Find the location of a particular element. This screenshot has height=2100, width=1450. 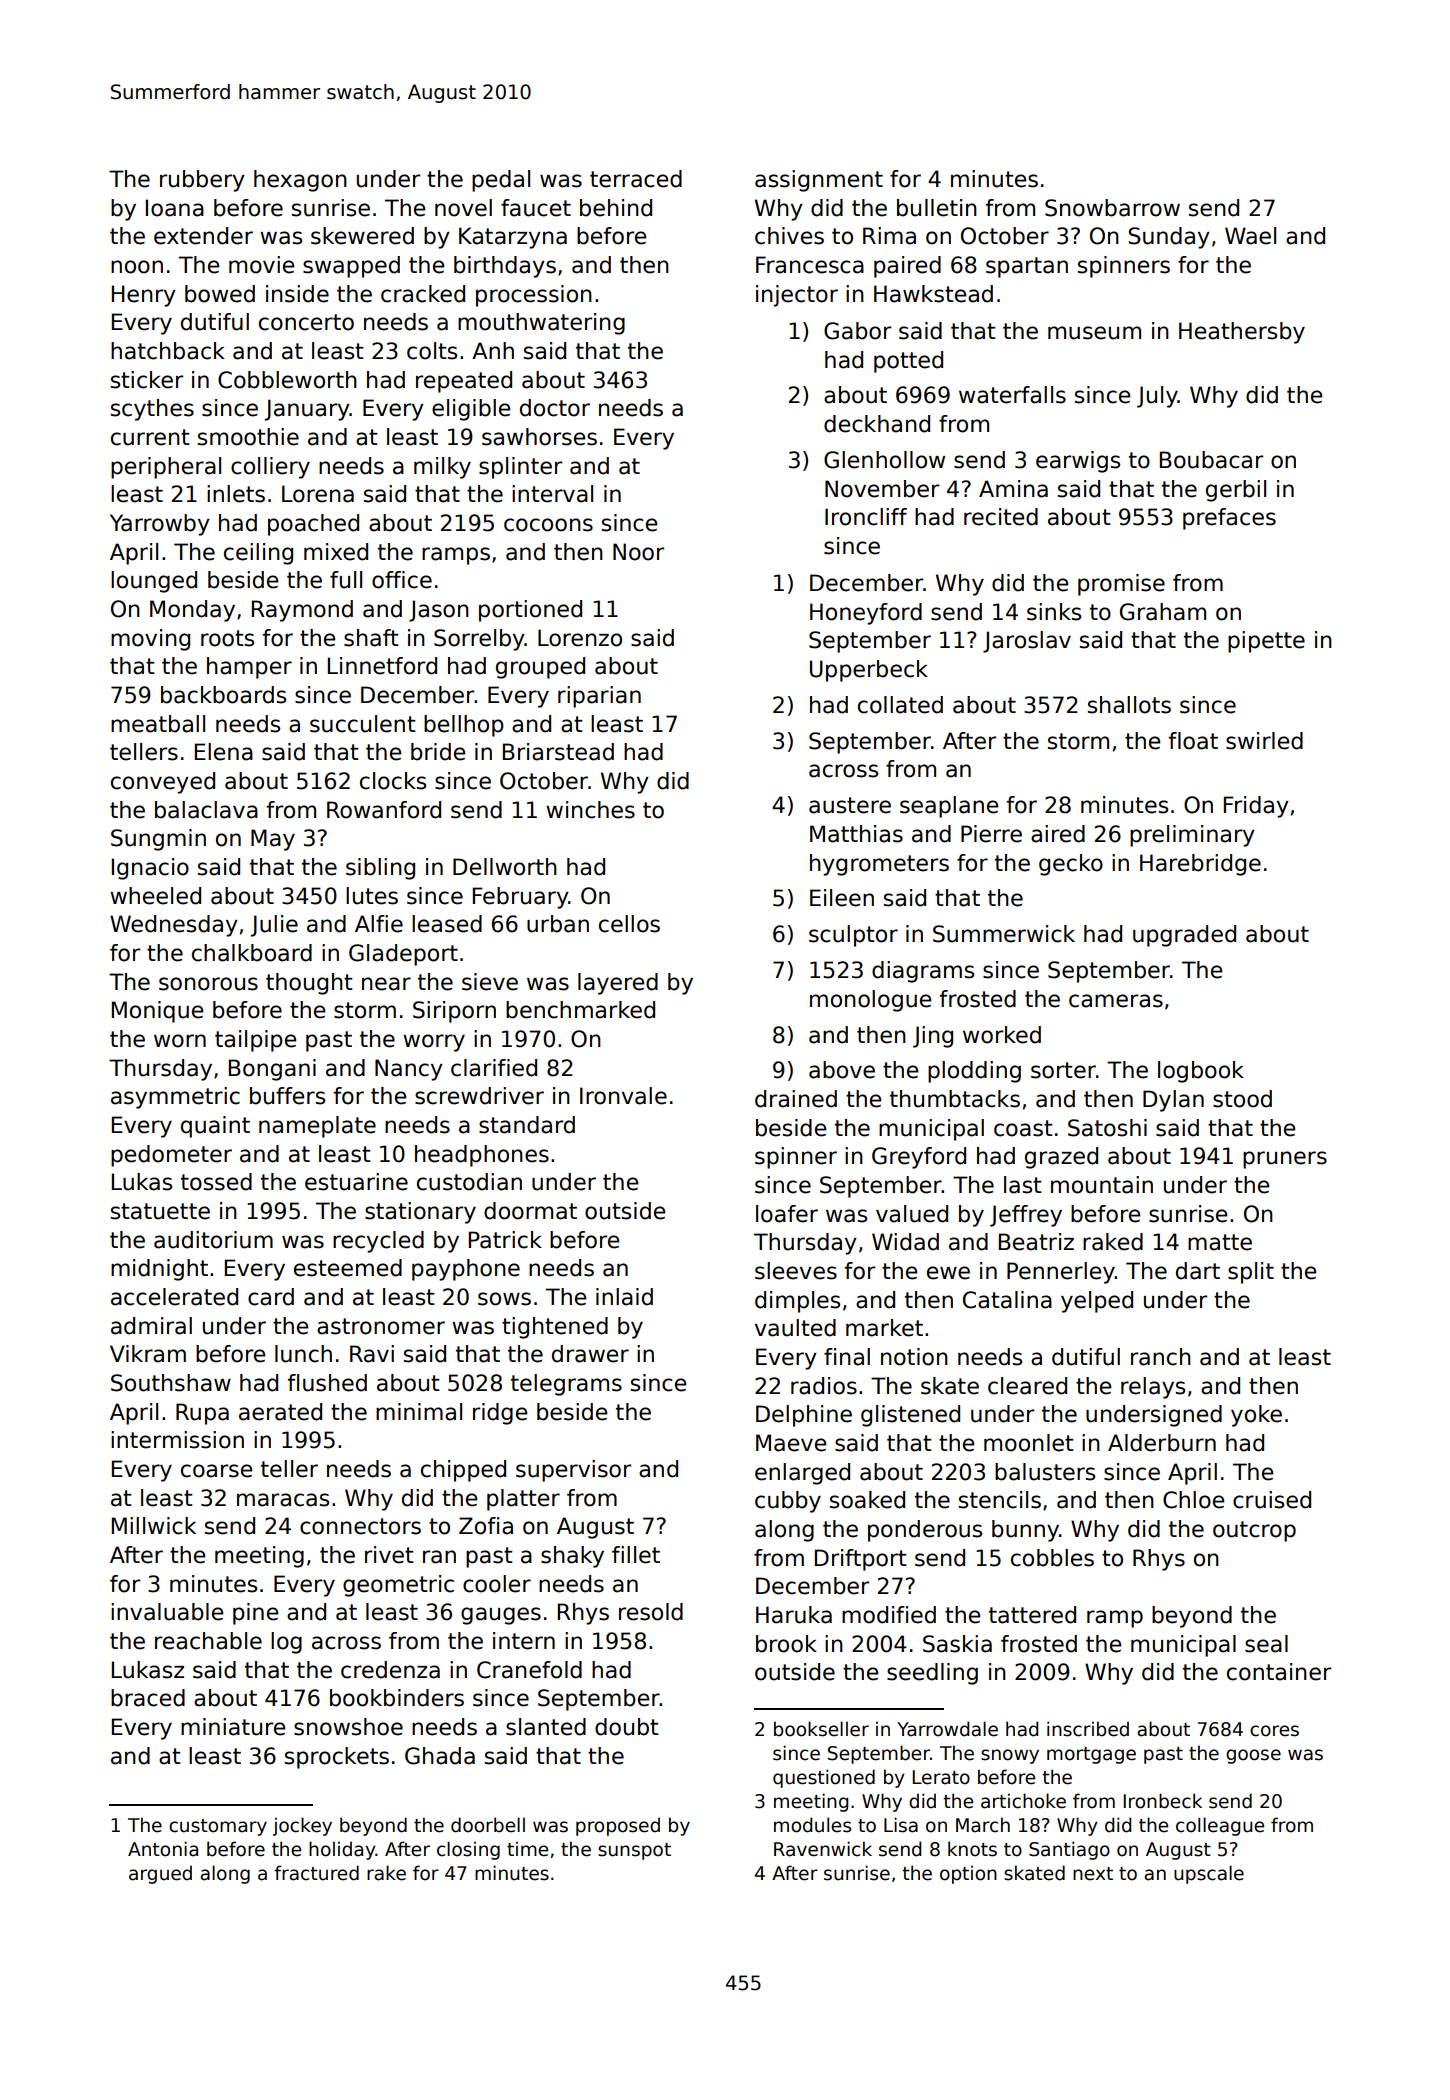

Ravenwick is located at coordinates (823, 1849).
